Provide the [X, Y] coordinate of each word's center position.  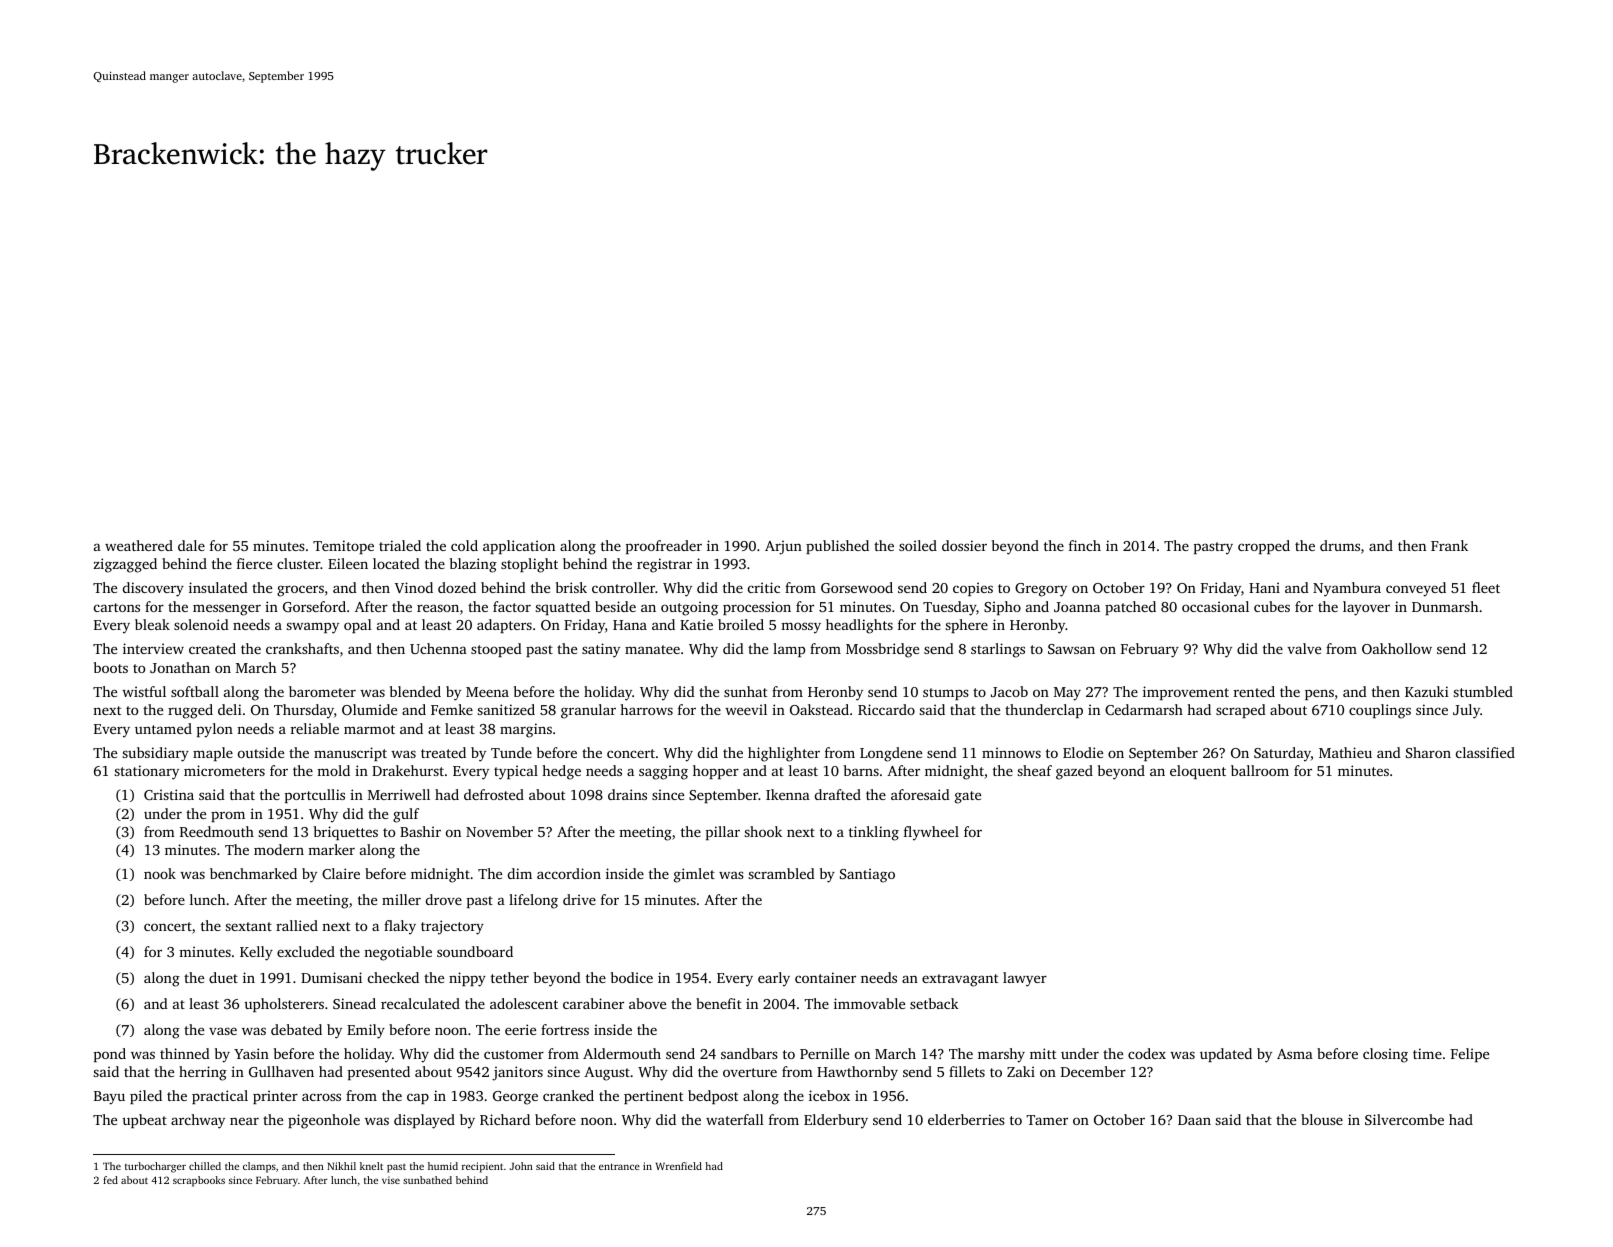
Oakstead [819, 709]
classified [1485, 752]
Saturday [1282, 754]
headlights [859, 626]
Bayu [109, 1098]
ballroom [1260, 770]
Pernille [824, 1053]
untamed [163, 728]
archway [198, 1121]
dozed [457, 587]
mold [333, 770]
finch [1085, 545]
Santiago [867, 875]
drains [627, 794]
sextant [248, 926]
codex [1147, 1053]
